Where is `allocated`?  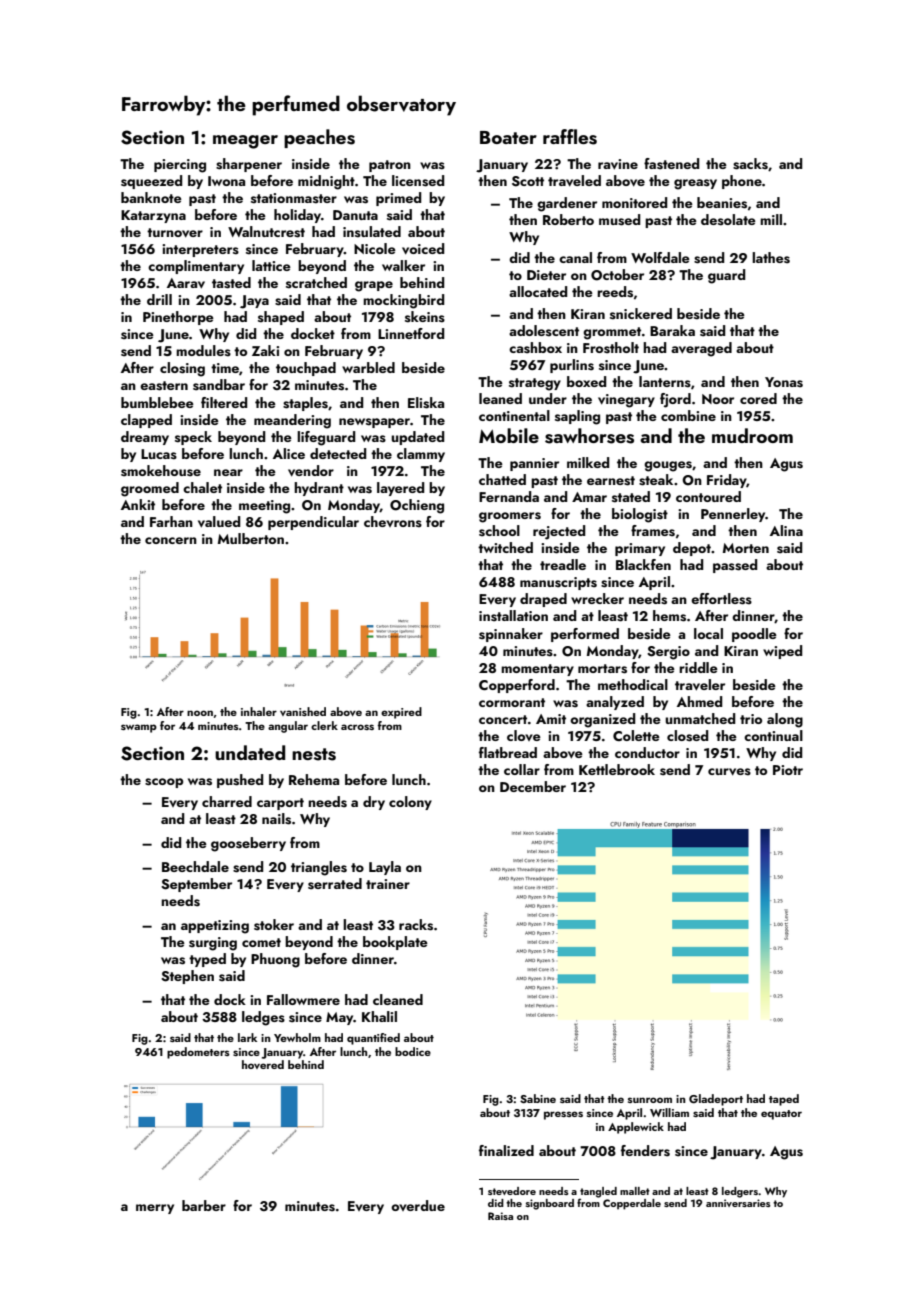 allocated is located at coordinates (538, 291).
